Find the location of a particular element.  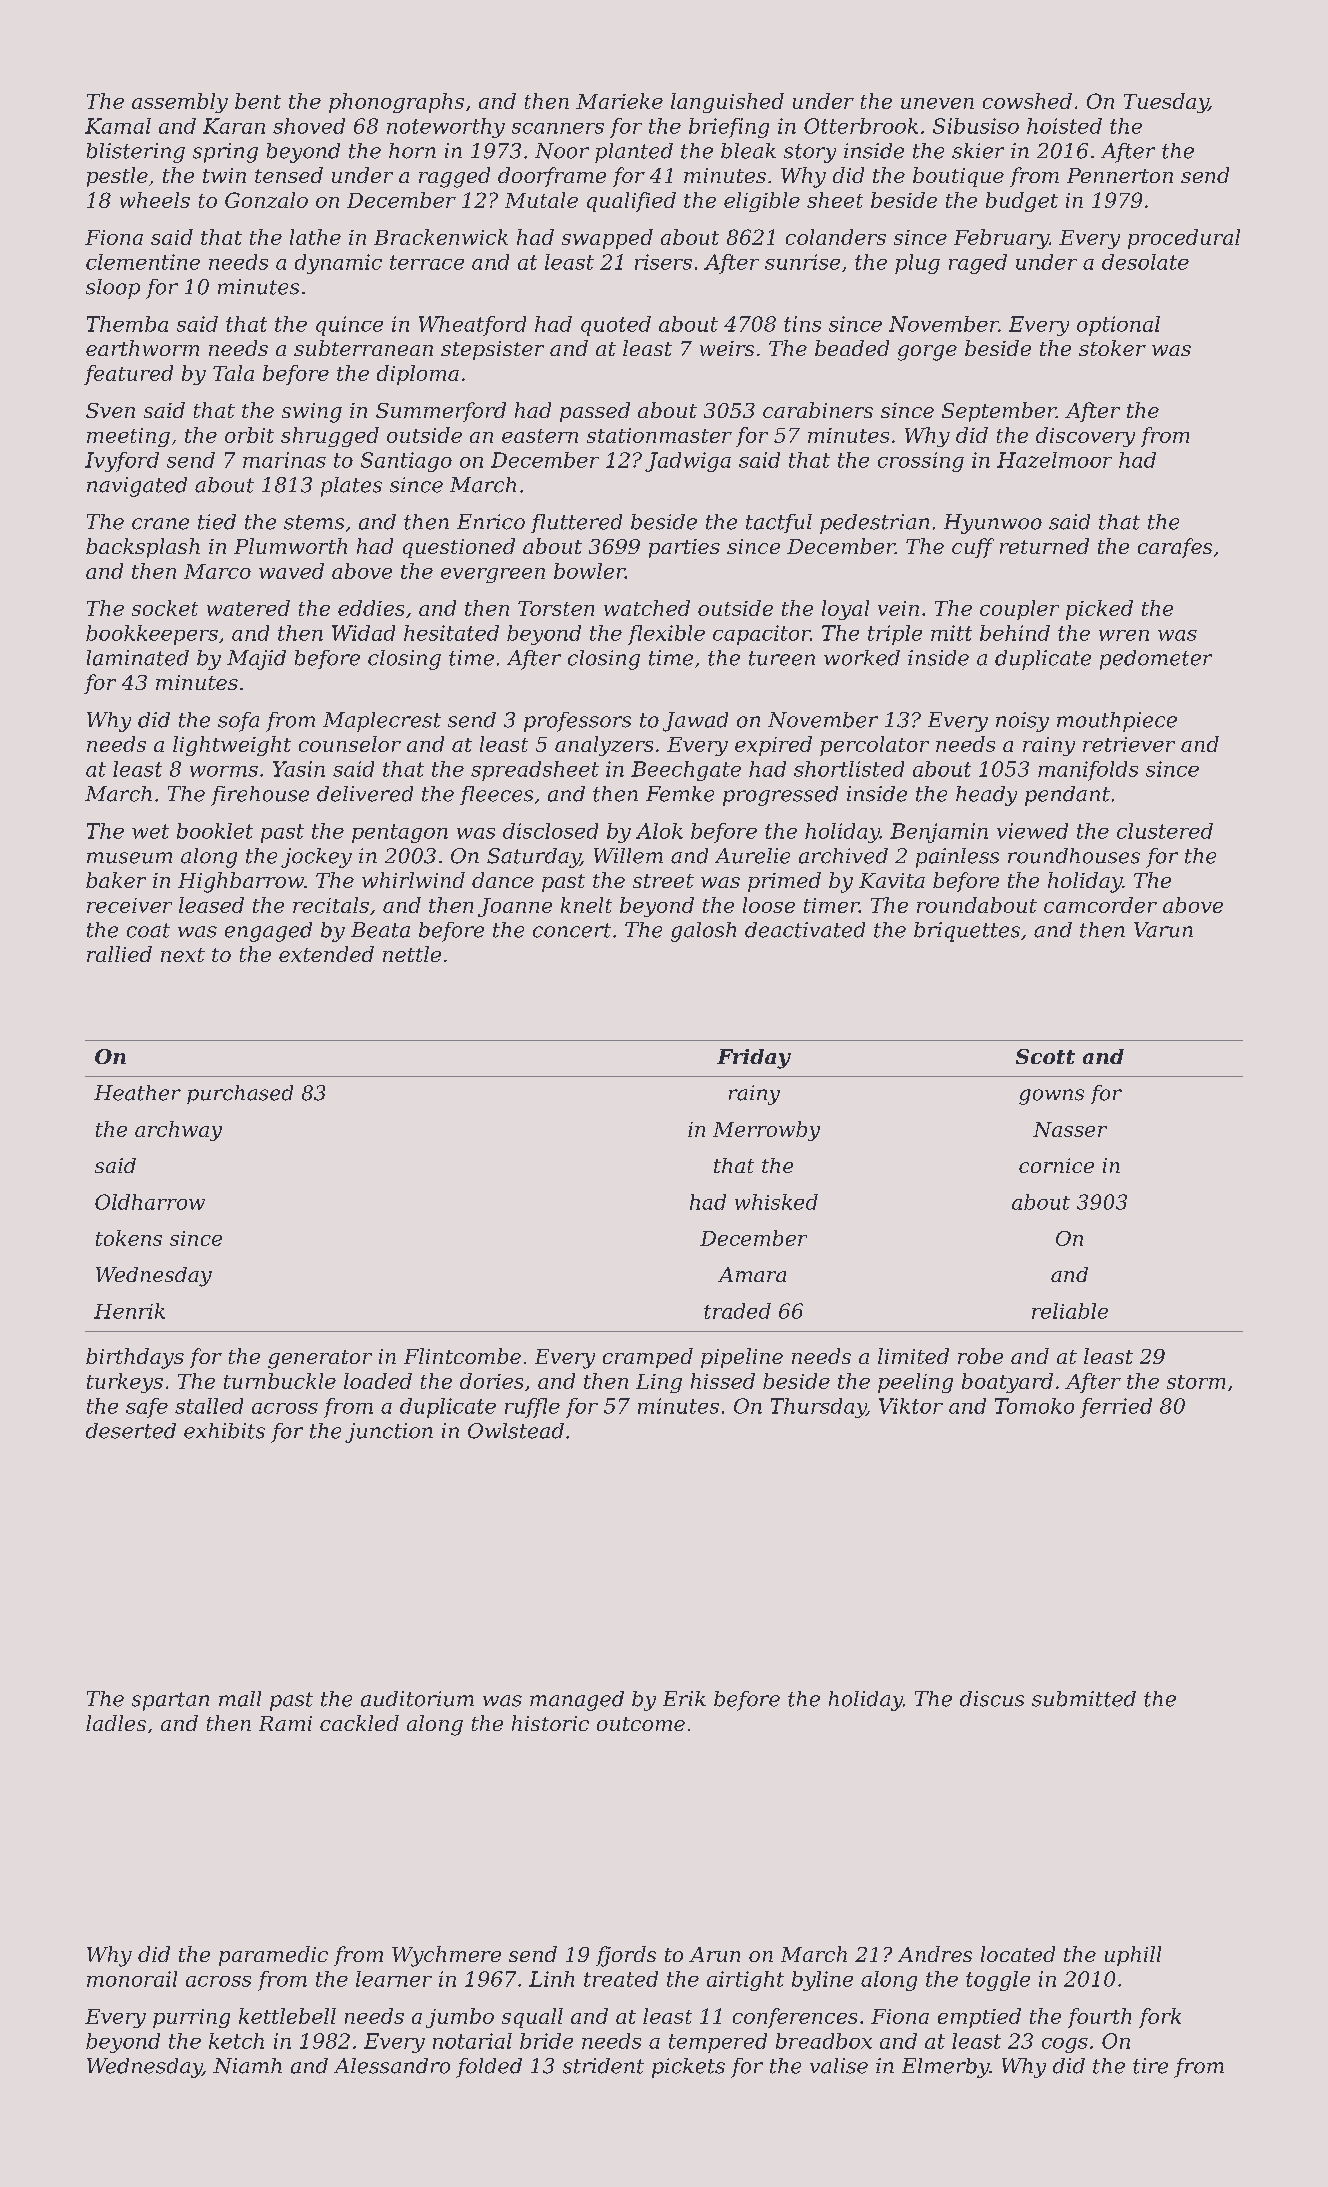

languished is located at coordinates (727, 103).
